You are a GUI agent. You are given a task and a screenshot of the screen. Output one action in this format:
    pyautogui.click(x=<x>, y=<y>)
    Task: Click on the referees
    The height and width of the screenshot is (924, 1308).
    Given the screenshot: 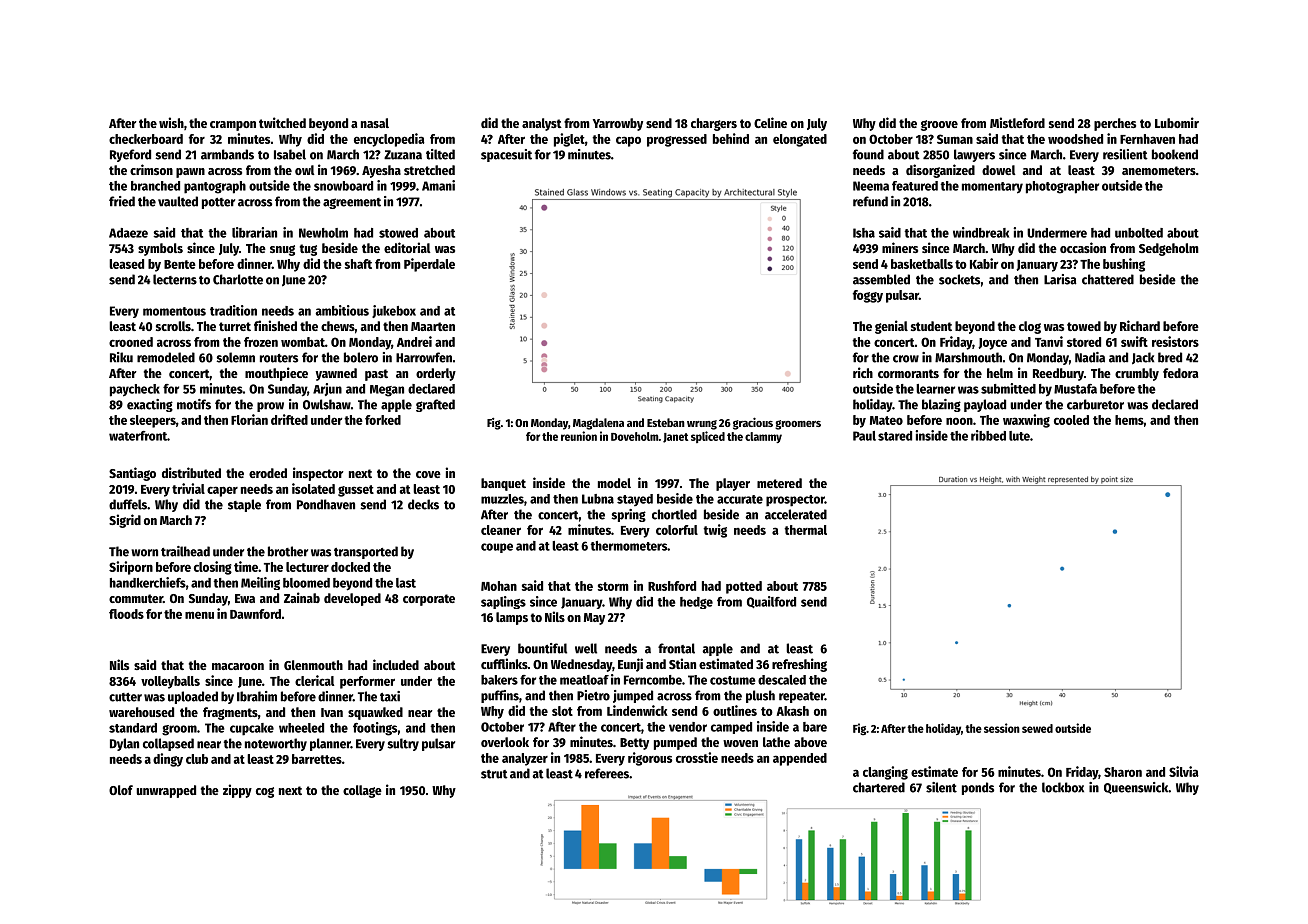 What is the action you would take?
    pyautogui.click(x=607, y=773)
